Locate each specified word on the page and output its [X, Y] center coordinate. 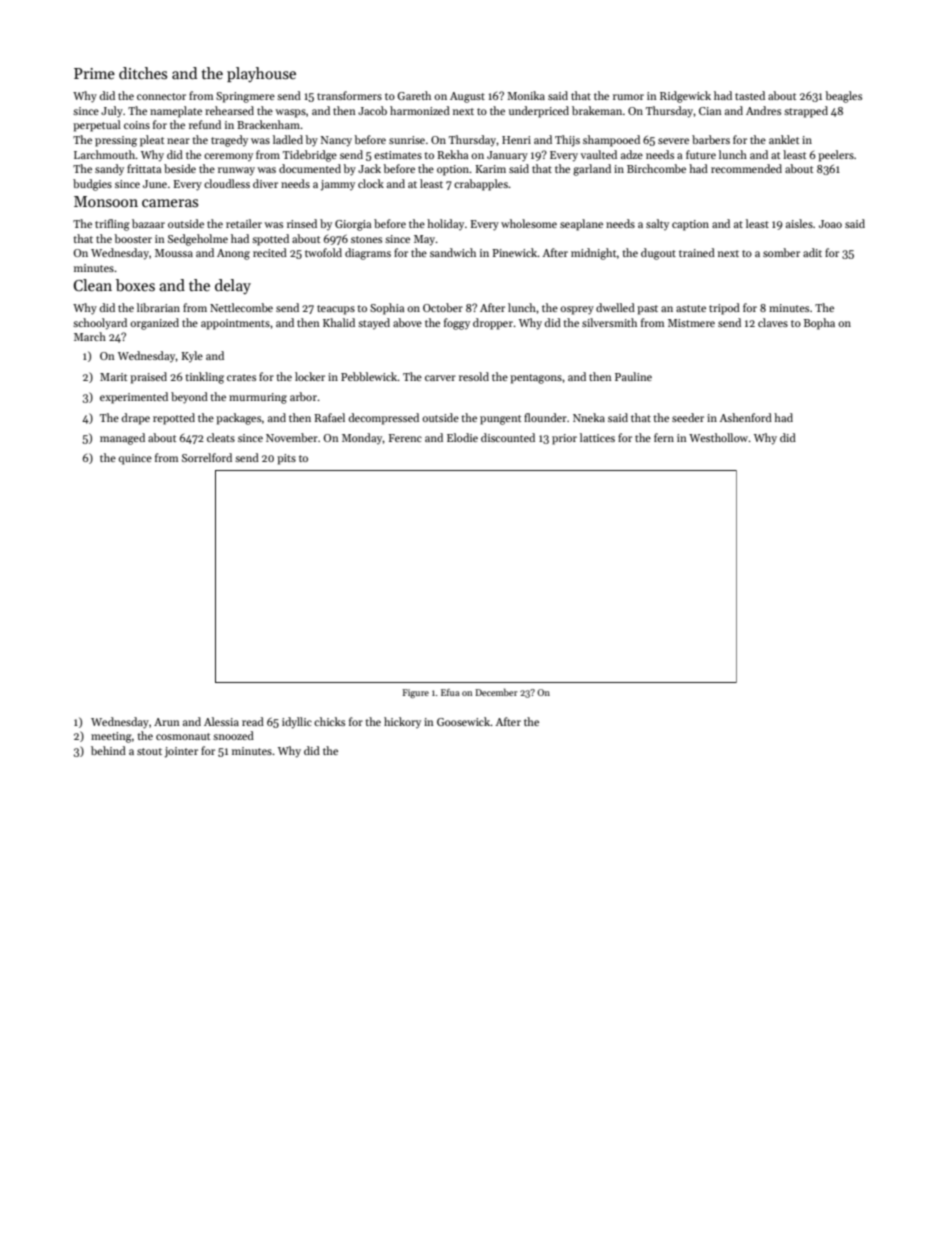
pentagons [536, 379]
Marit [113, 377]
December [496, 692]
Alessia [221, 721]
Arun [167, 722]
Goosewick [463, 721]
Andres [763, 110]
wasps [290, 113]
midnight [594, 254]
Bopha [819, 324]
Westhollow [719, 437]
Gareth [414, 95]
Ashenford [745, 417]
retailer [244, 223]
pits [286, 459]
